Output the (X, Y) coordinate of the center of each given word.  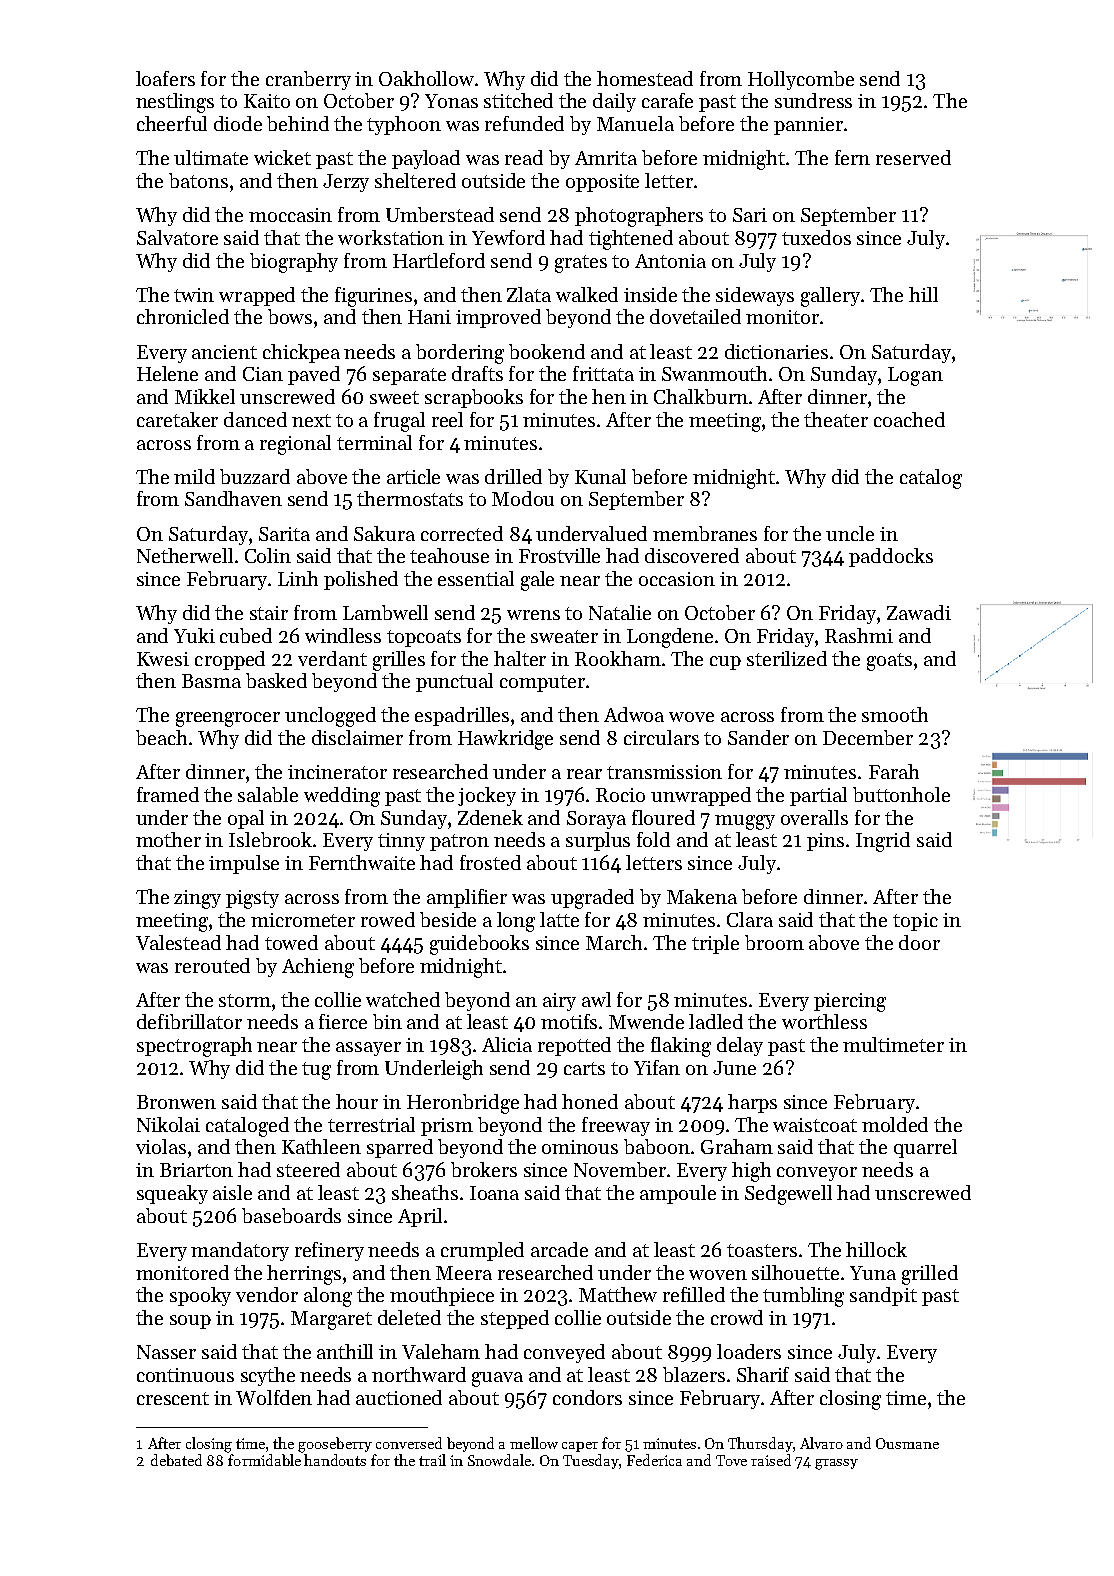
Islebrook (271, 839)
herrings (304, 1275)
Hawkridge (505, 740)
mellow (534, 1443)
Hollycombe (801, 80)
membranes (705, 533)
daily (614, 102)
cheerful (172, 123)
